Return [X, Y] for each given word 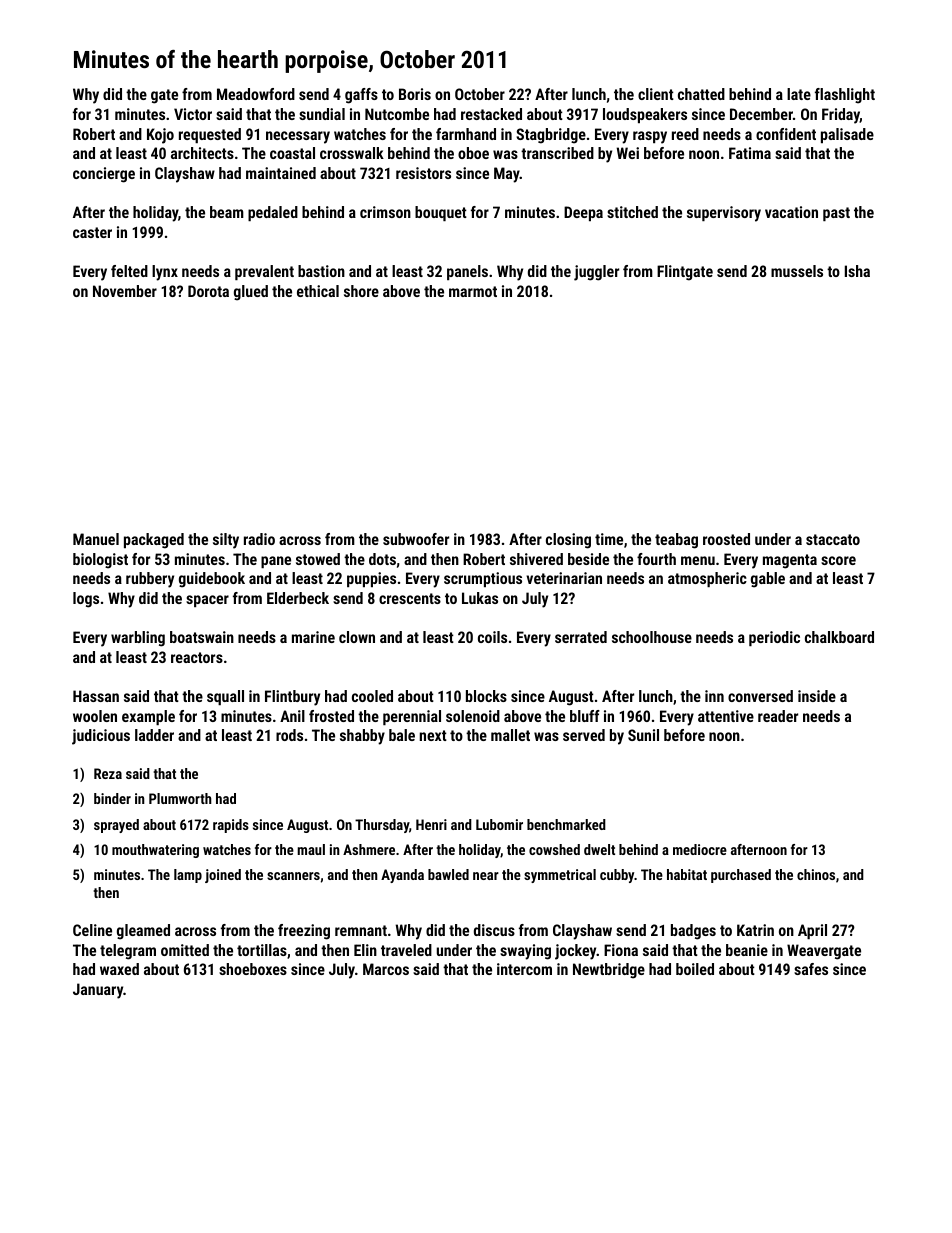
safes [811, 969]
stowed [318, 559]
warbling [138, 639]
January [98, 991]
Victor [193, 114]
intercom [524, 969]
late [799, 94]
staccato [833, 539]
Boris [415, 94]
